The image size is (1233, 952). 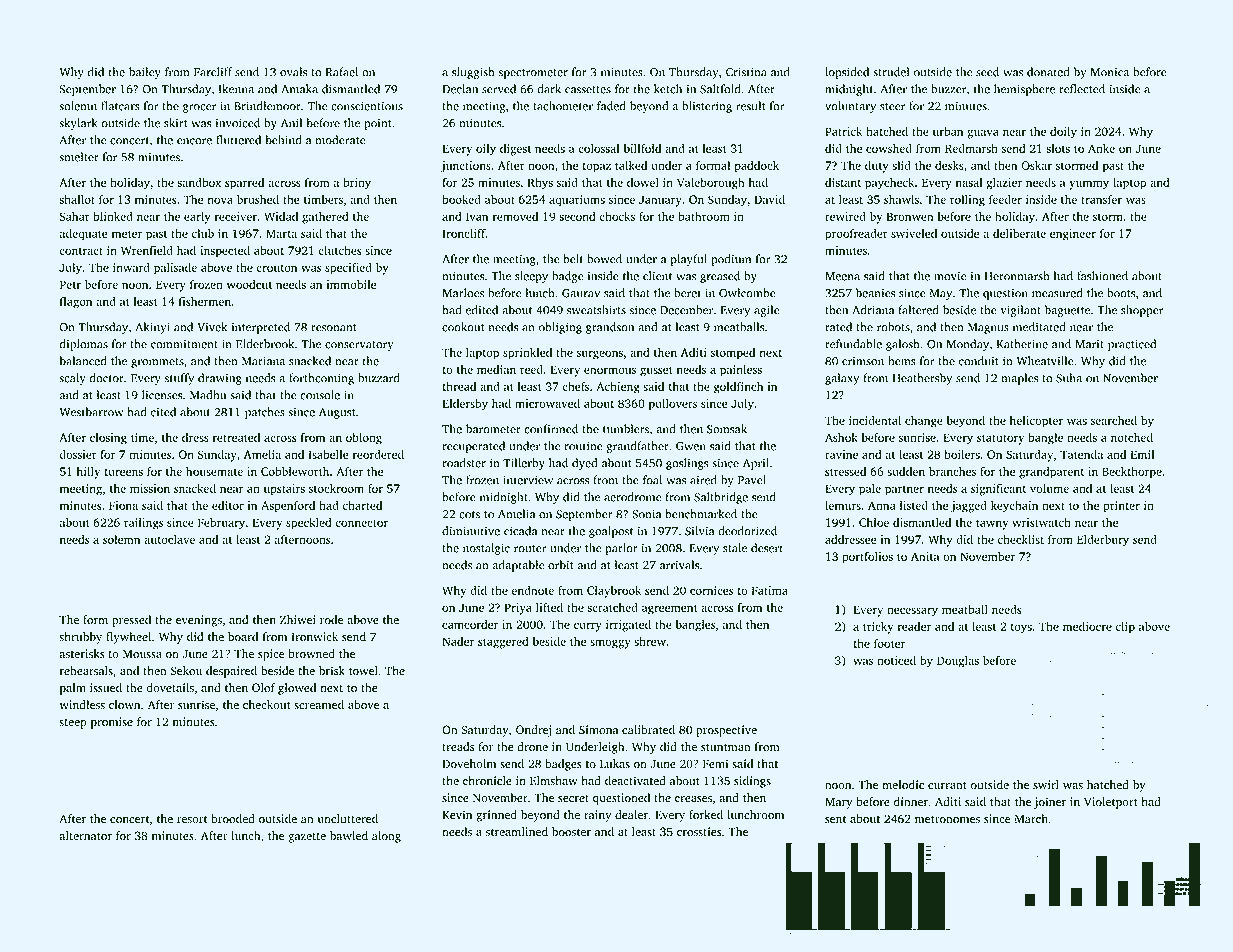 What do you see at coordinates (386, 837) in the document?
I see `along` at bounding box center [386, 837].
